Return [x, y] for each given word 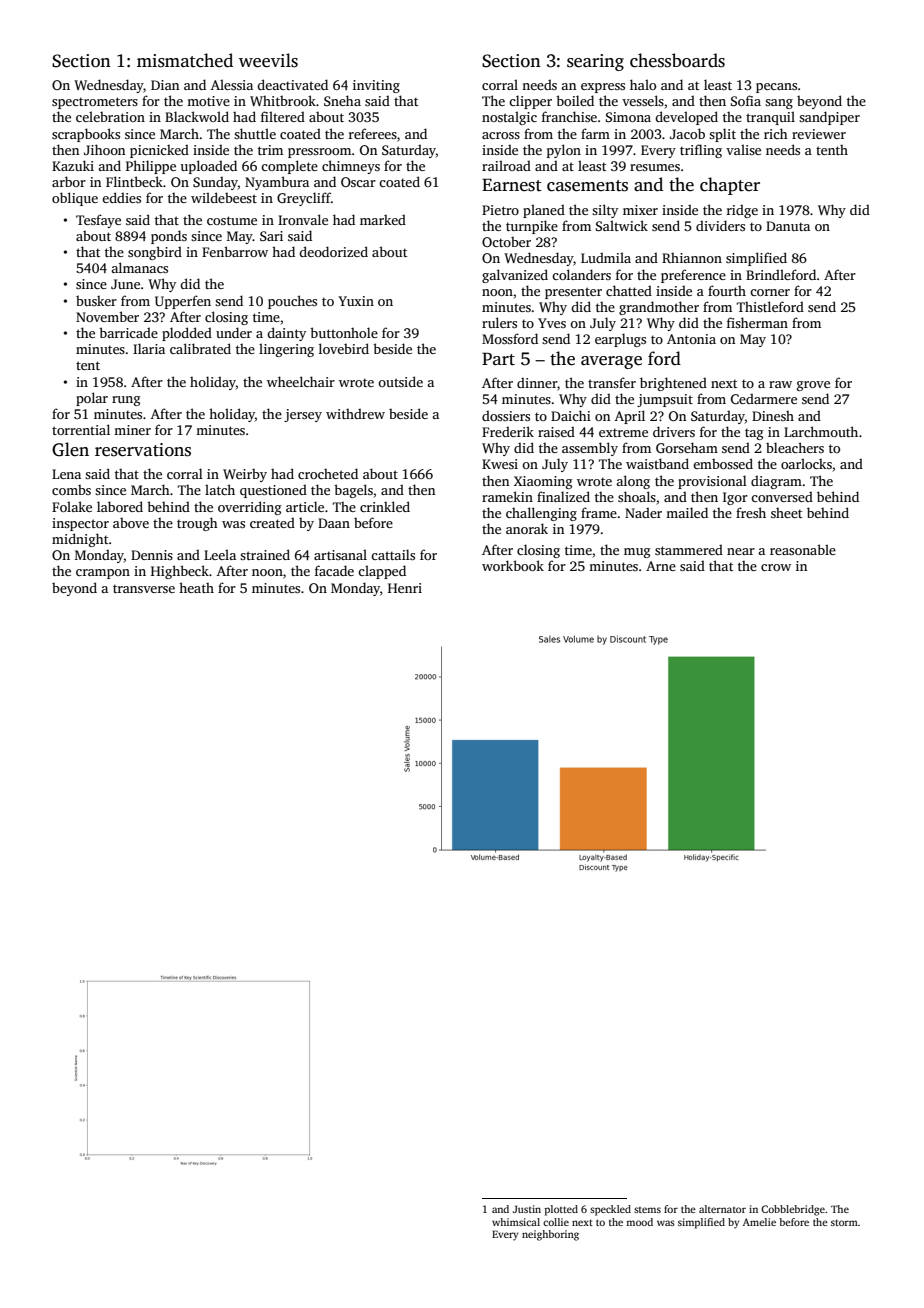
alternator [722, 1209]
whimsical [516, 1222]
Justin [527, 1209]
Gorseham [687, 447]
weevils [268, 60]
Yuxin [356, 301]
